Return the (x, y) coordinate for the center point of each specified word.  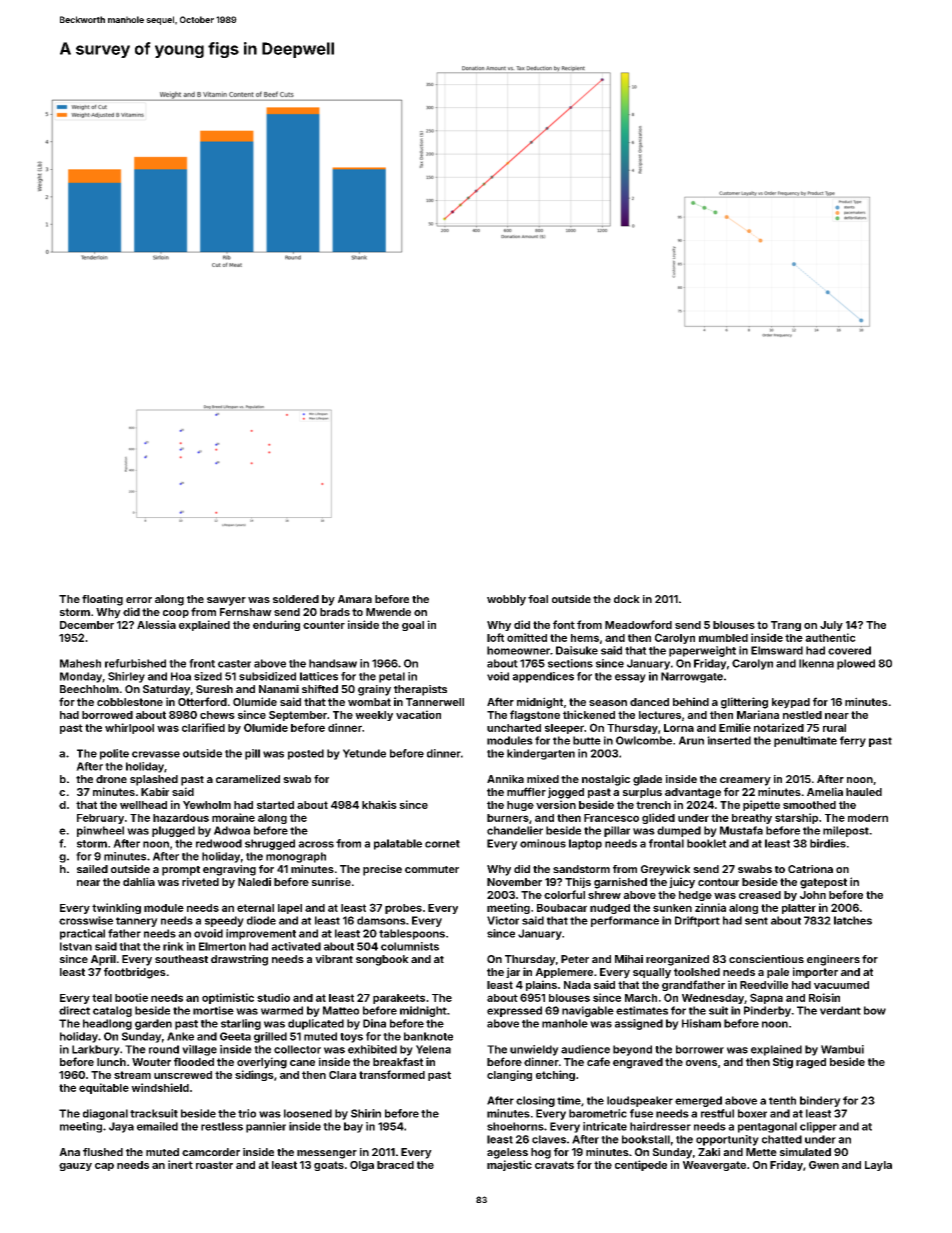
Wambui (842, 1049)
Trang (786, 626)
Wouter (151, 1062)
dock (627, 599)
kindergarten (541, 754)
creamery (745, 781)
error (139, 600)
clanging (509, 1075)
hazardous (181, 818)
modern (868, 818)
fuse (641, 1113)
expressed (514, 1011)
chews (217, 715)
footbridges (135, 973)
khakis (379, 804)
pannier (266, 1127)
